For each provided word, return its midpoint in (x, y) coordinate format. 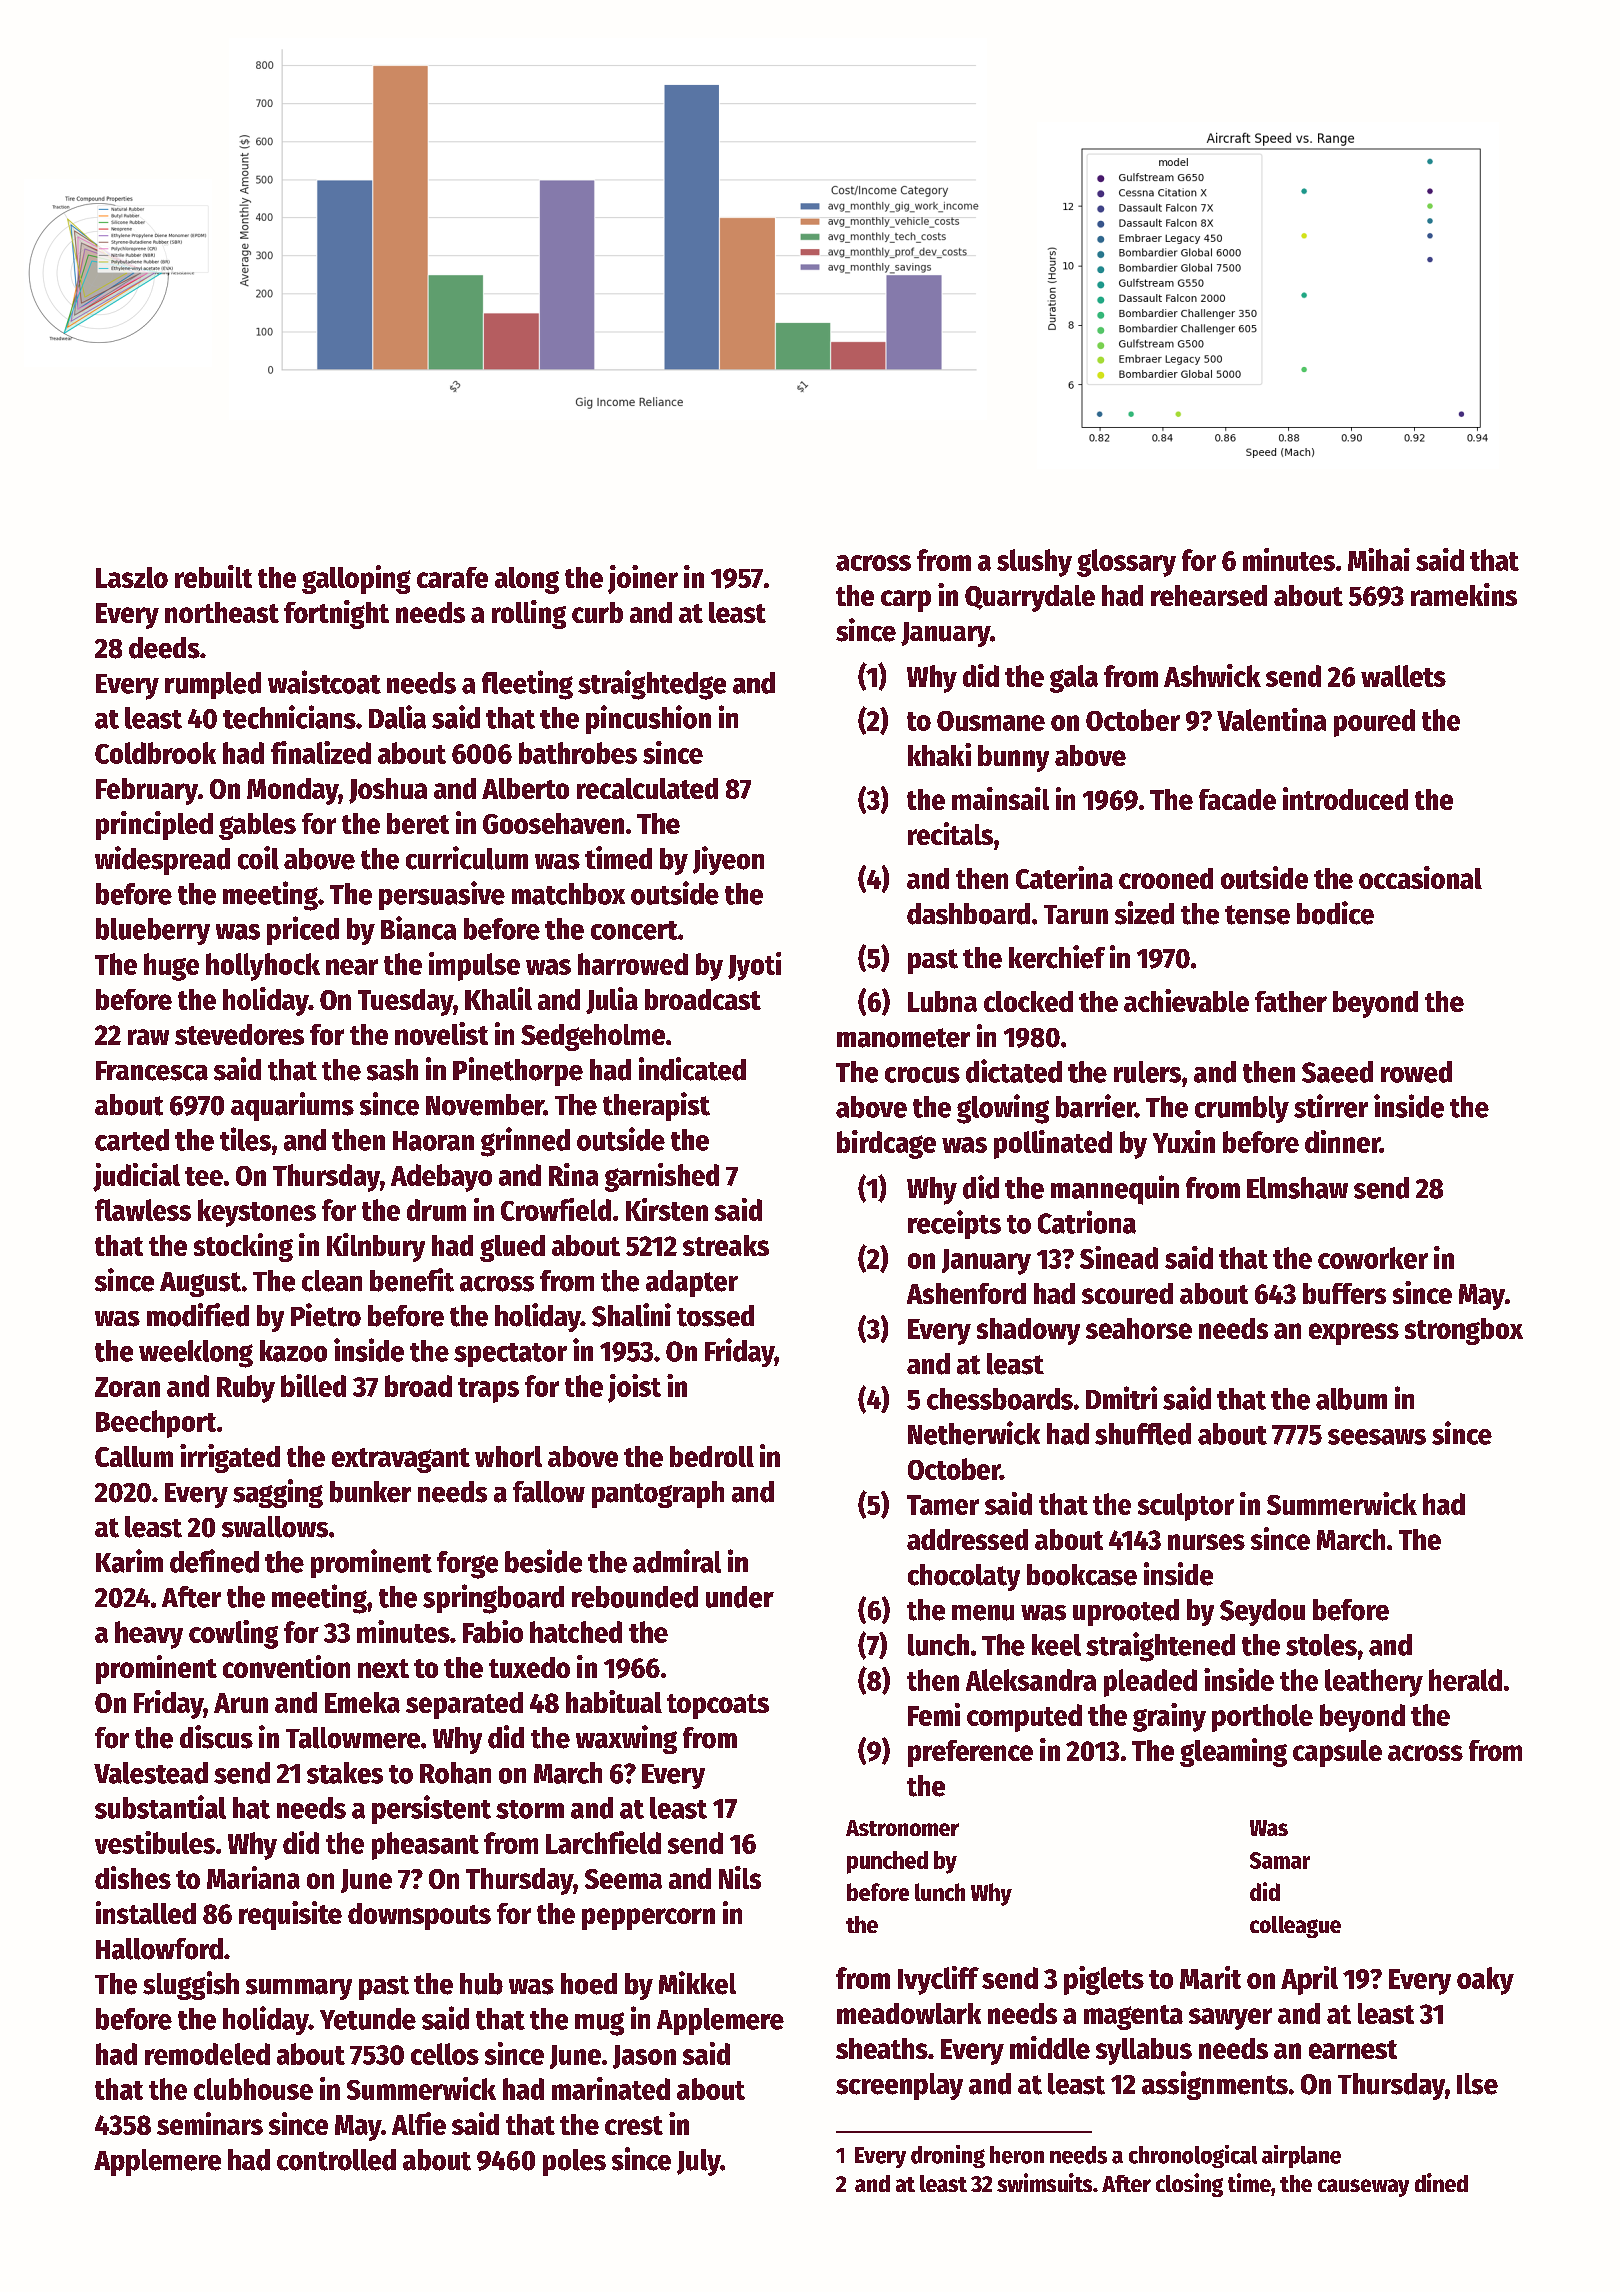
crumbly (1242, 1109)
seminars (210, 2123)
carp (906, 601)
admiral (677, 1561)
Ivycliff (938, 1980)
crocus (922, 1075)
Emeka (362, 1702)
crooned (1166, 878)
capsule (1337, 1753)
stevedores (239, 1034)
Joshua (388, 791)
